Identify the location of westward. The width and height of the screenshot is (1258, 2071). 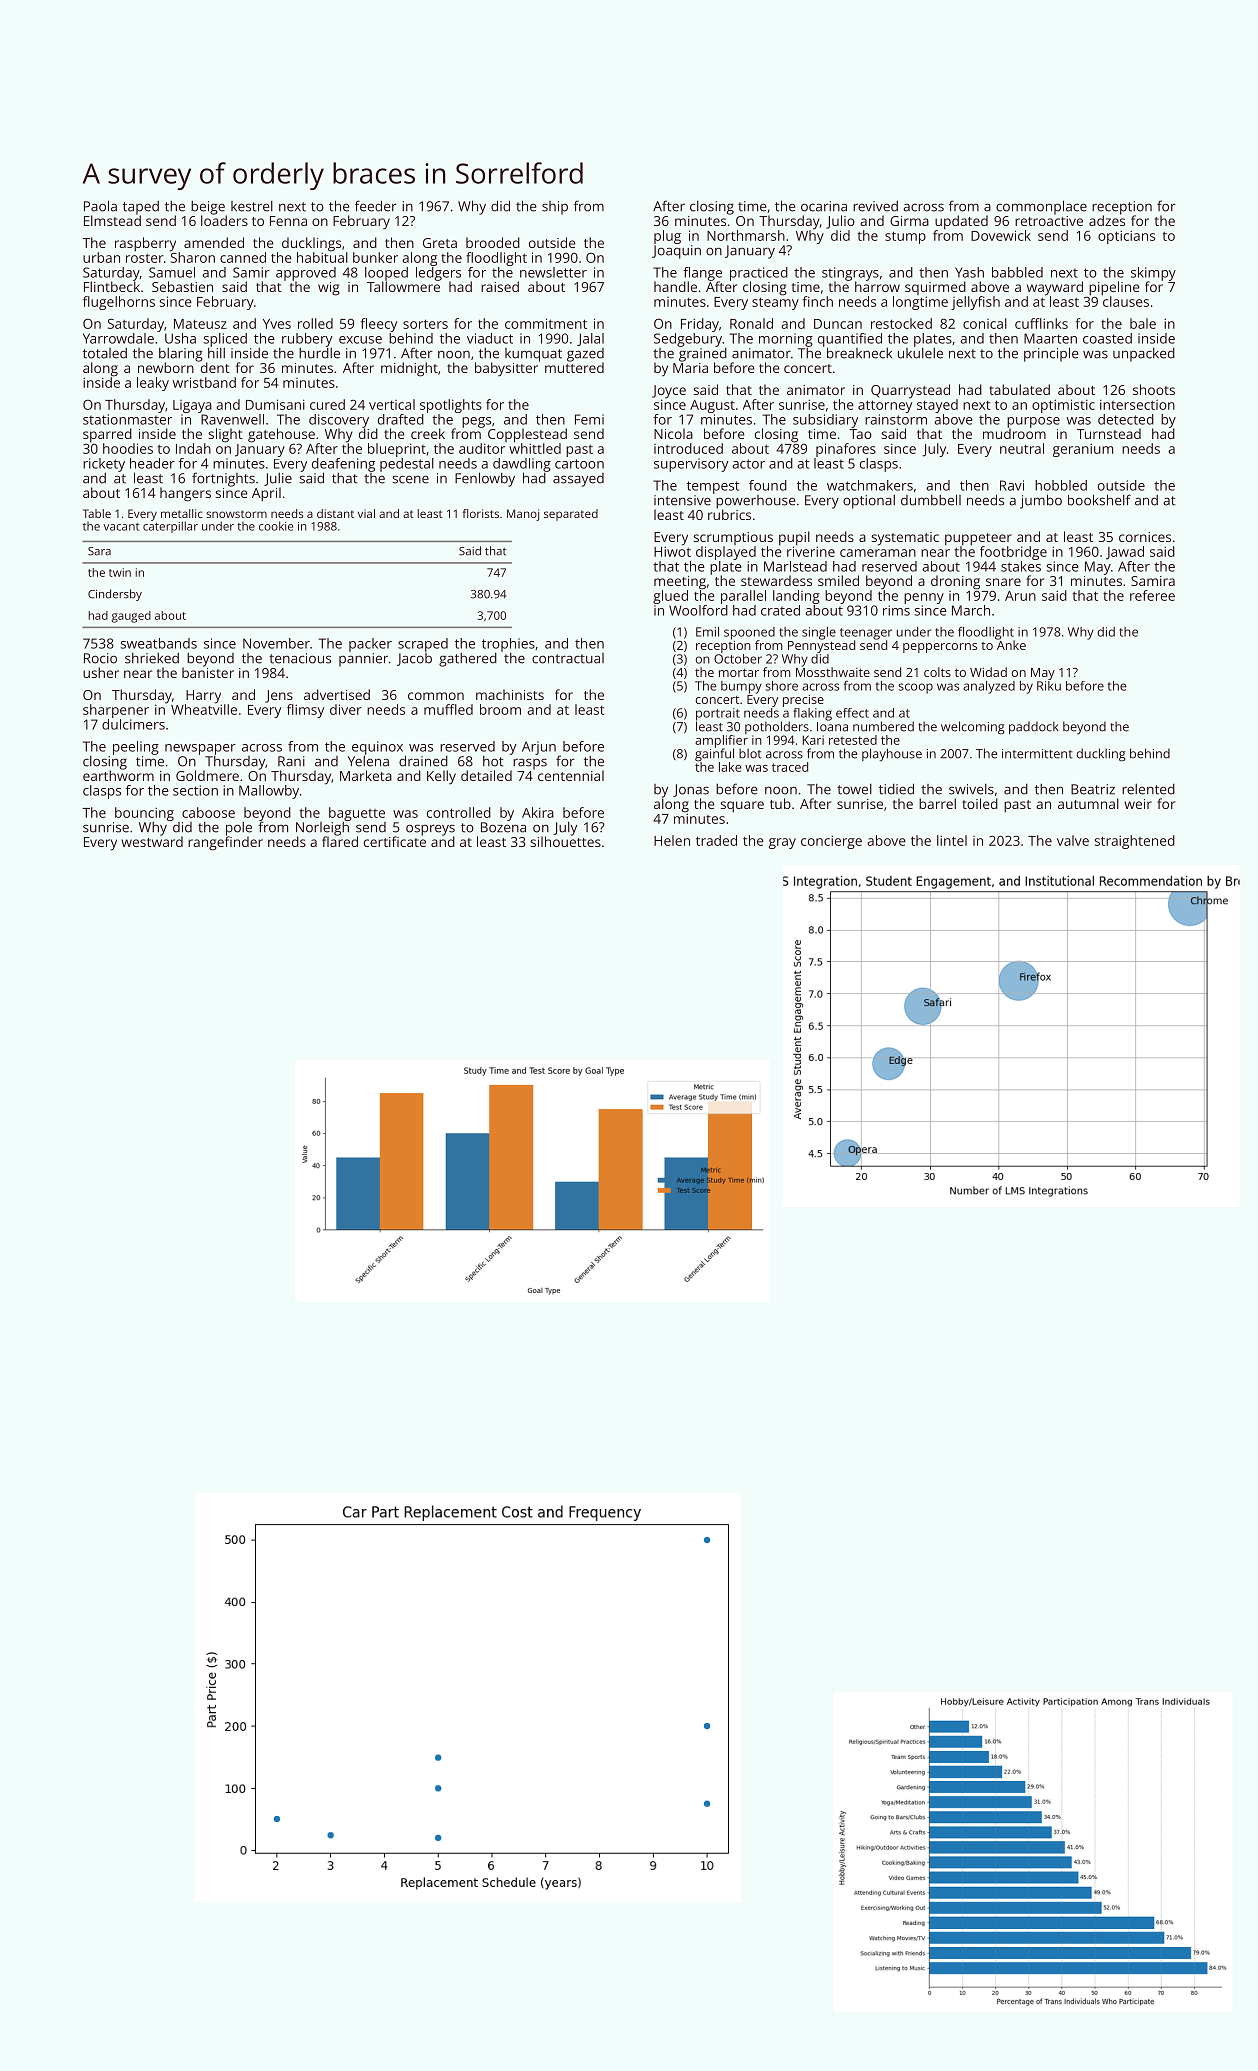
(152, 841).
